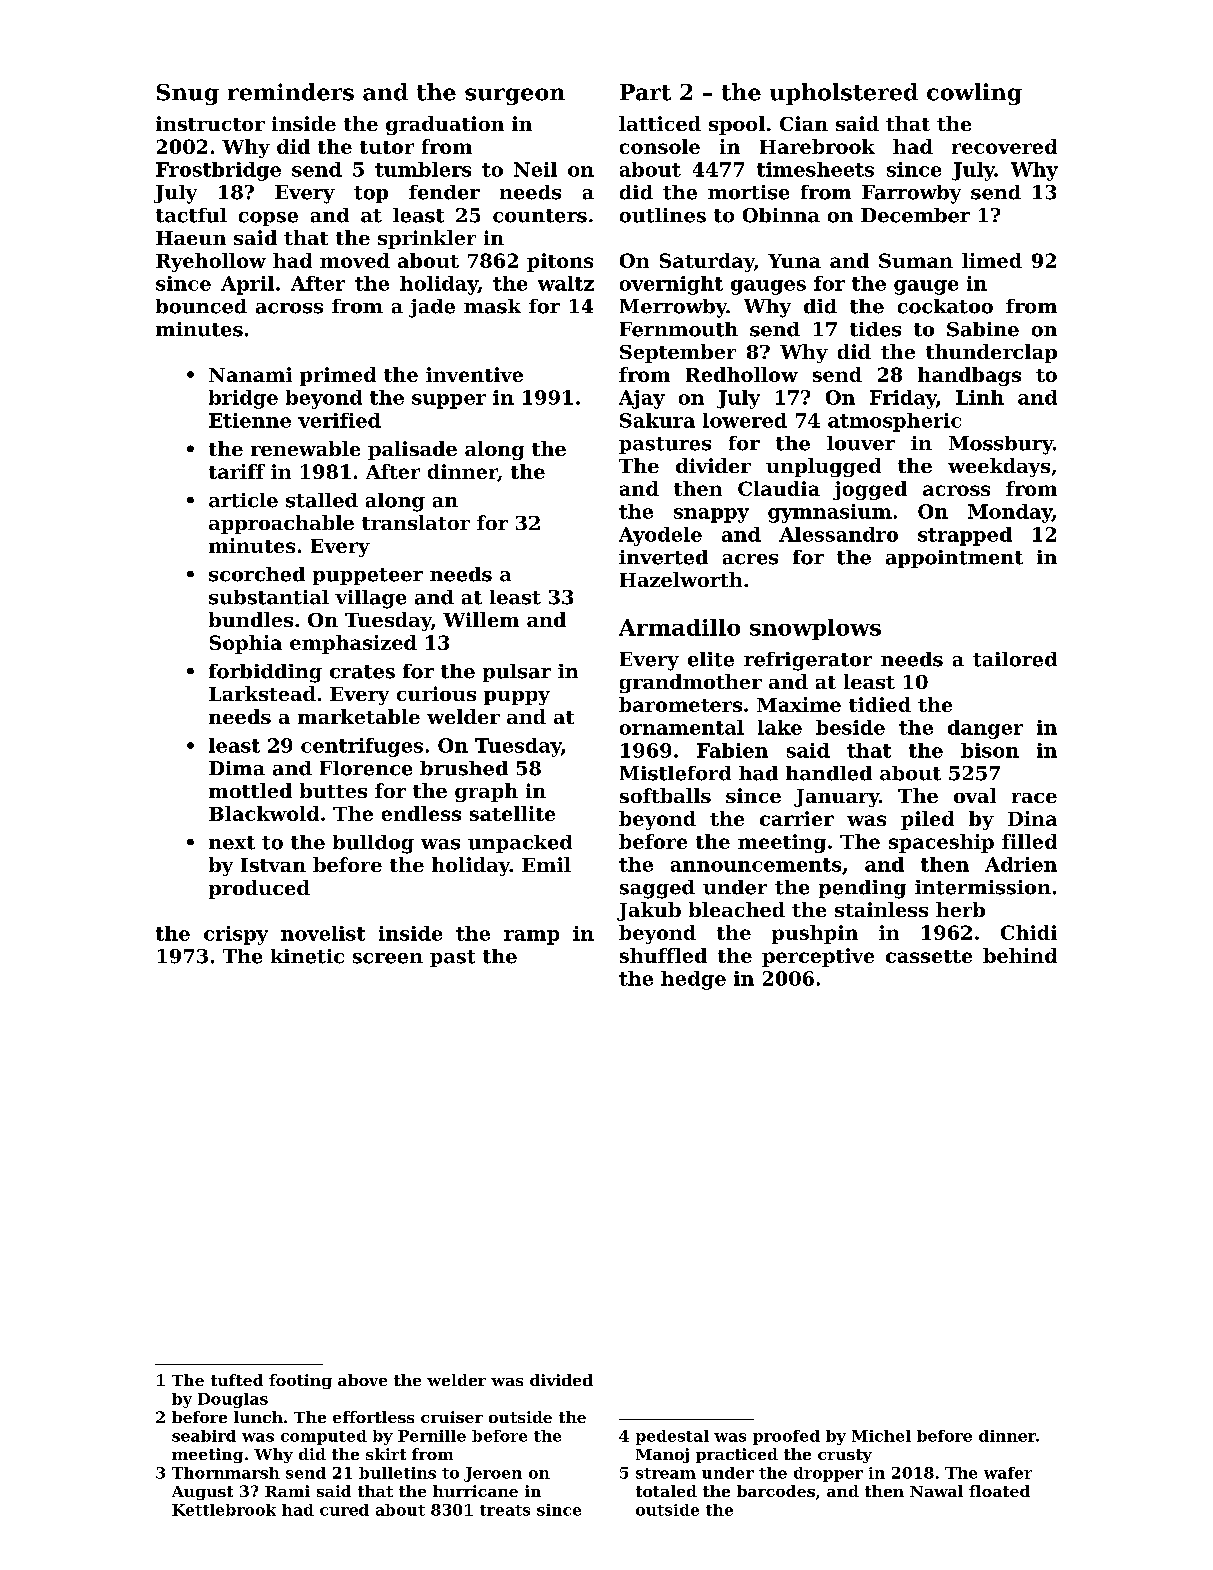 The height and width of the image is (1570, 1213). What do you see at coordinates (412, 450) in the image?
I see `palisade` at bounding box center [412, 450].
